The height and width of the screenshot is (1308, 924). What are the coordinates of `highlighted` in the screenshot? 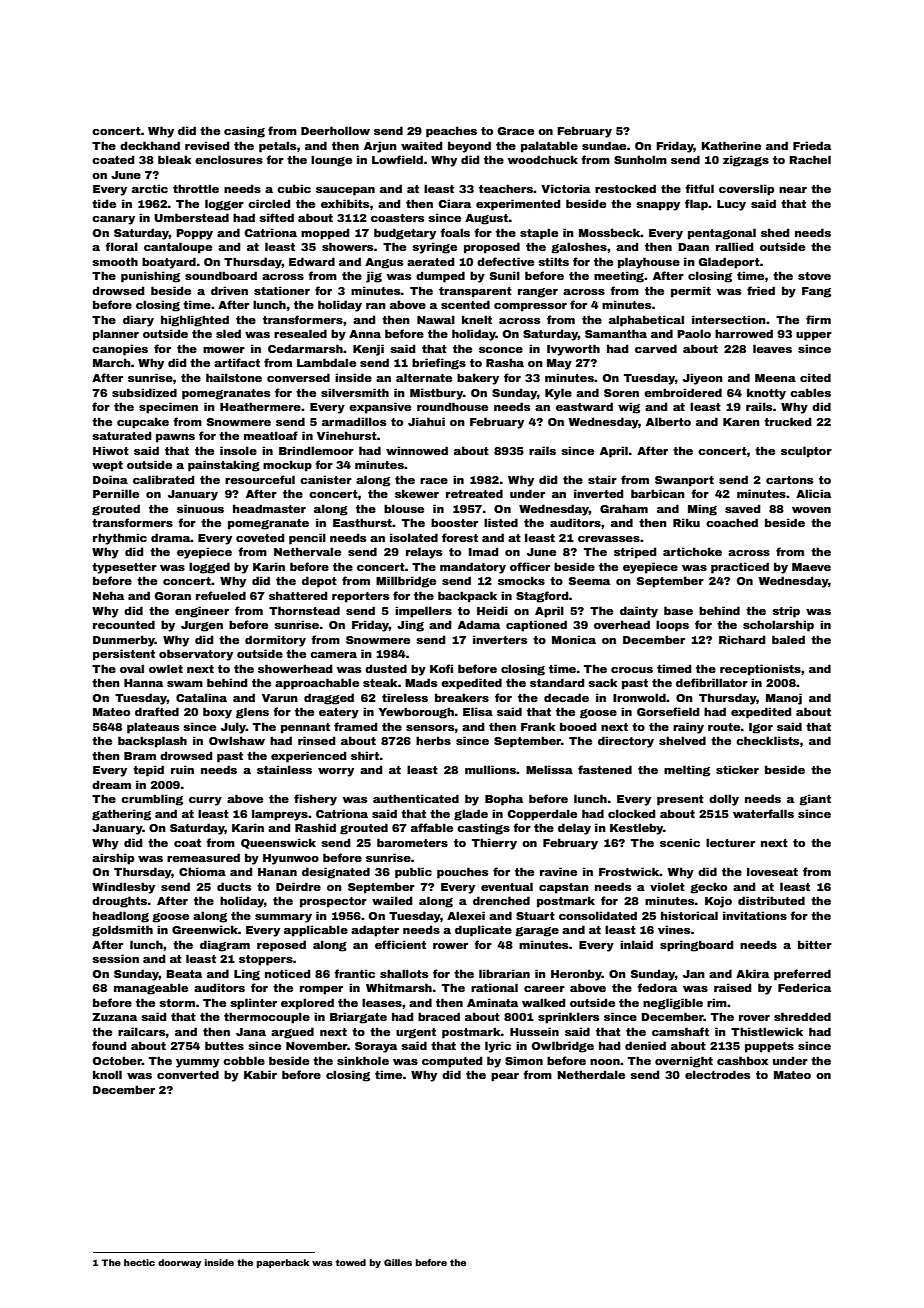 It's located at (195, 321).
